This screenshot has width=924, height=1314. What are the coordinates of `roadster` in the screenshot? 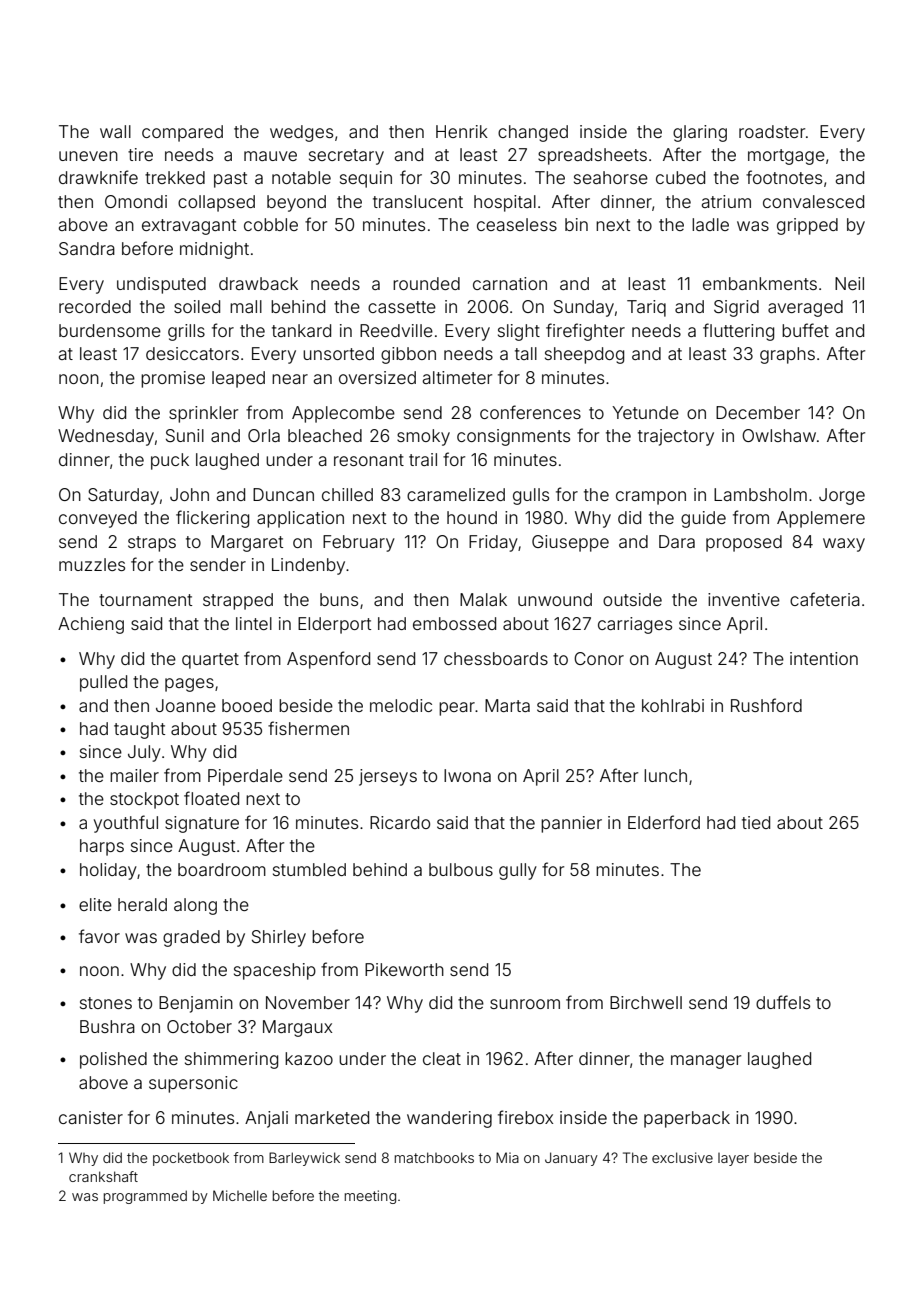 It's located at (772, 131).
